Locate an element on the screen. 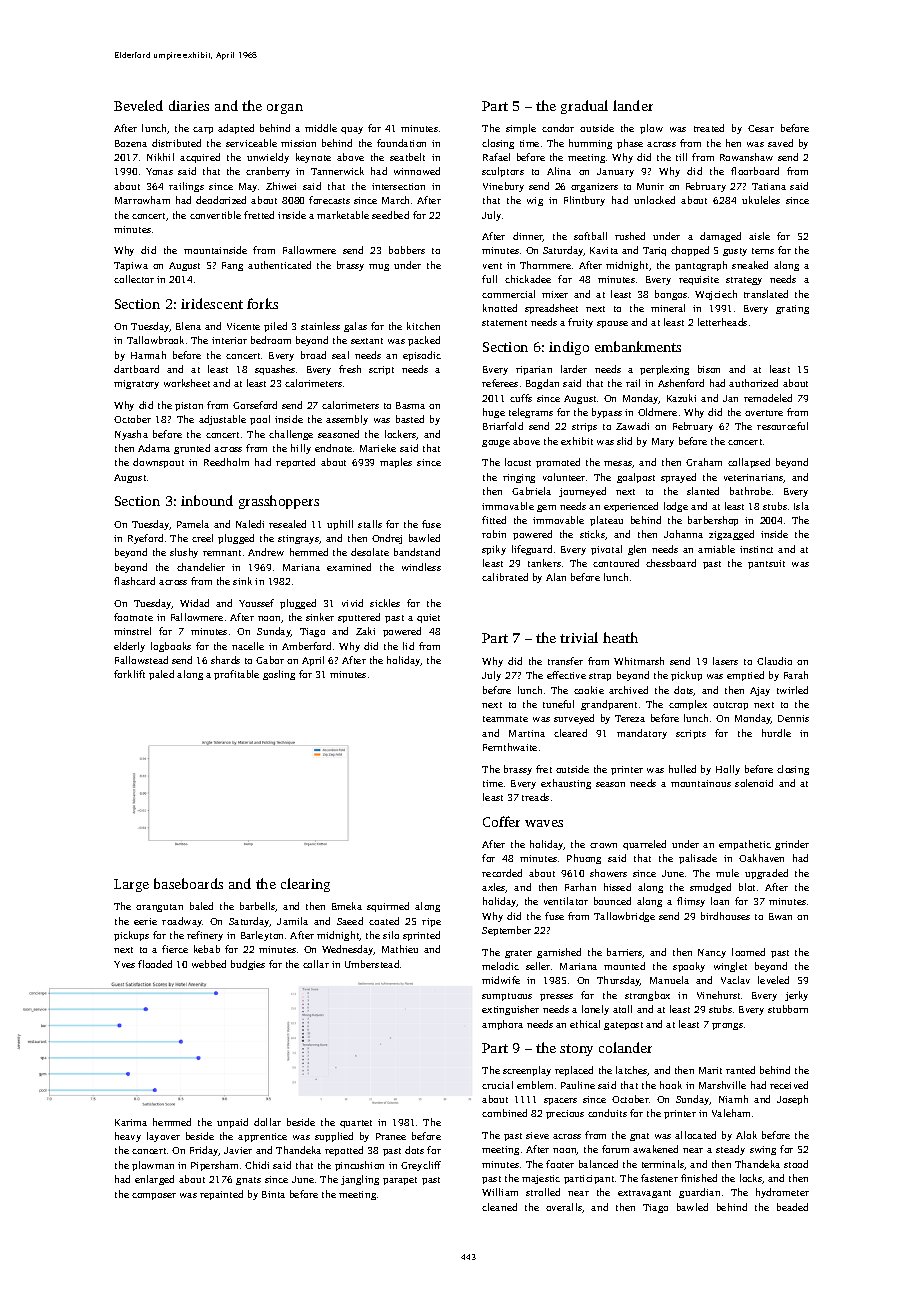  Cesar is located at coordinates (761, 128).
